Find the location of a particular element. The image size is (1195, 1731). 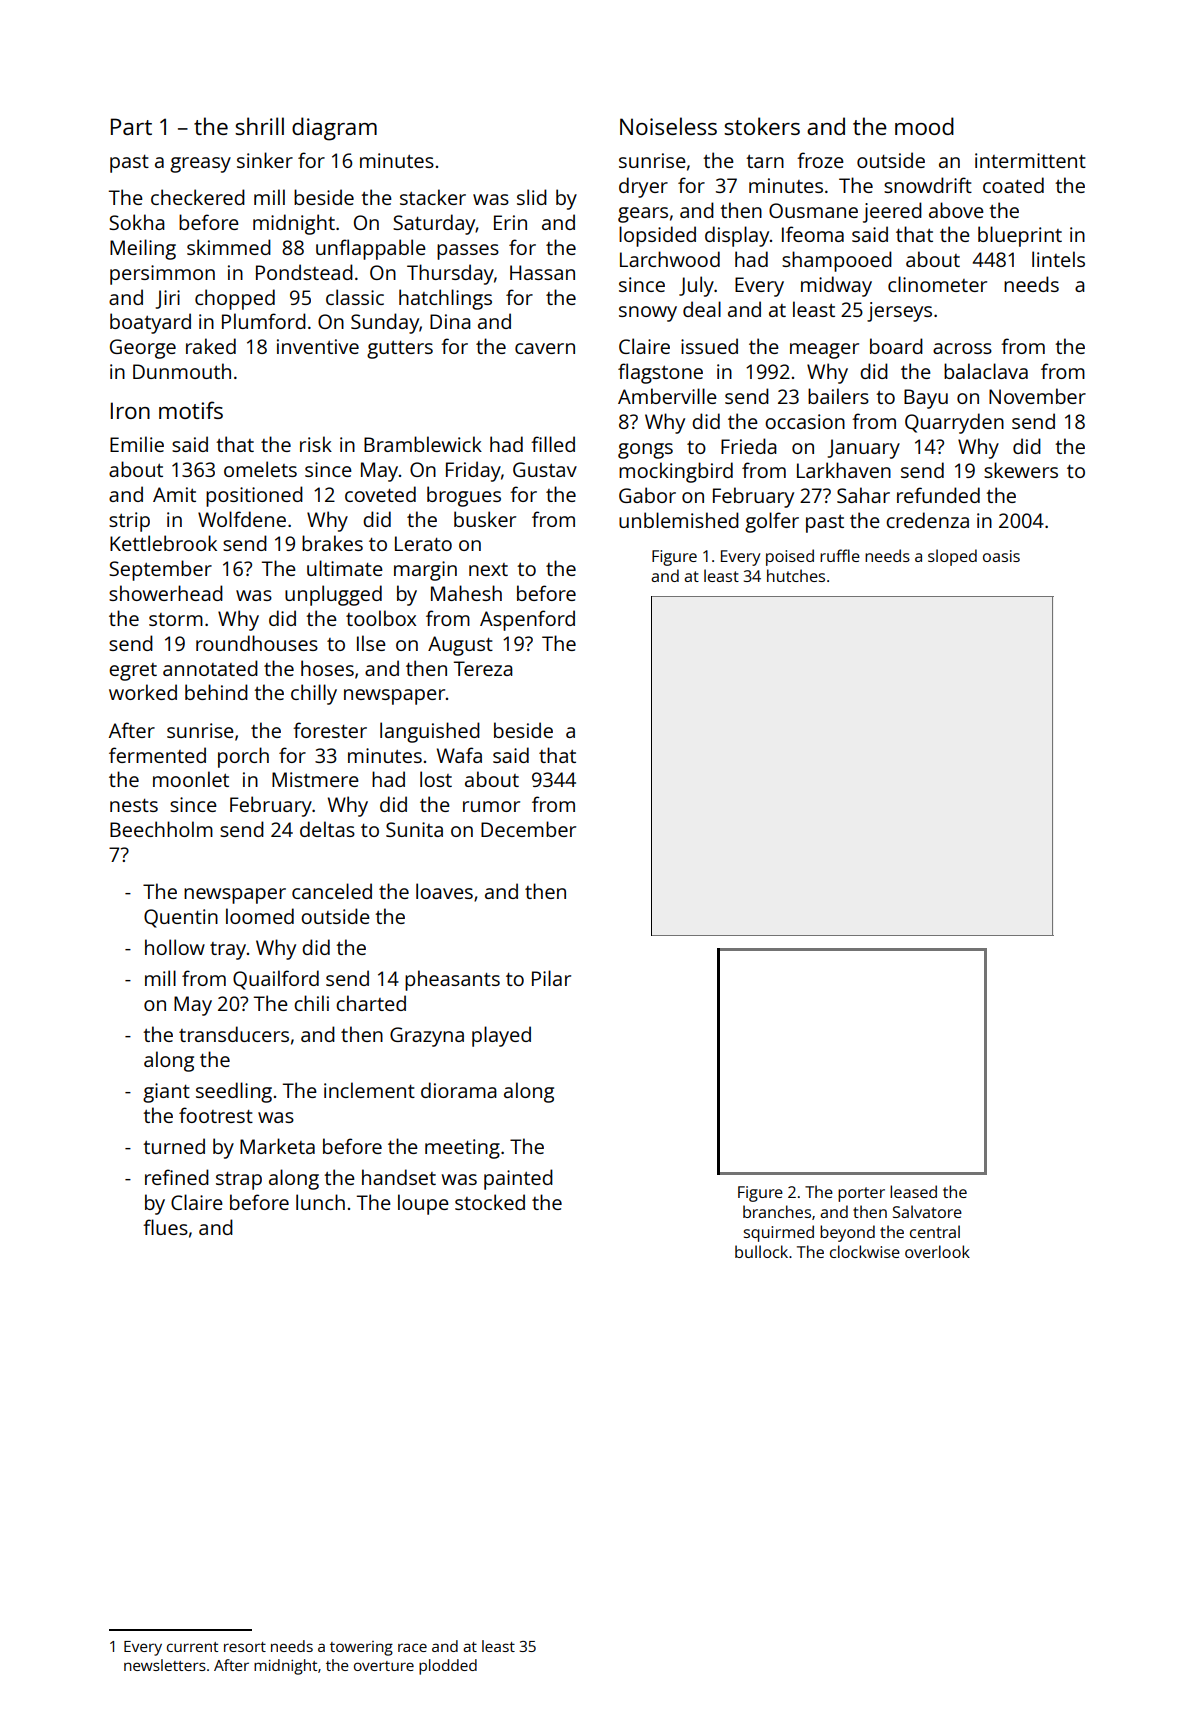

leased is located at coordinates (913, 1191).
